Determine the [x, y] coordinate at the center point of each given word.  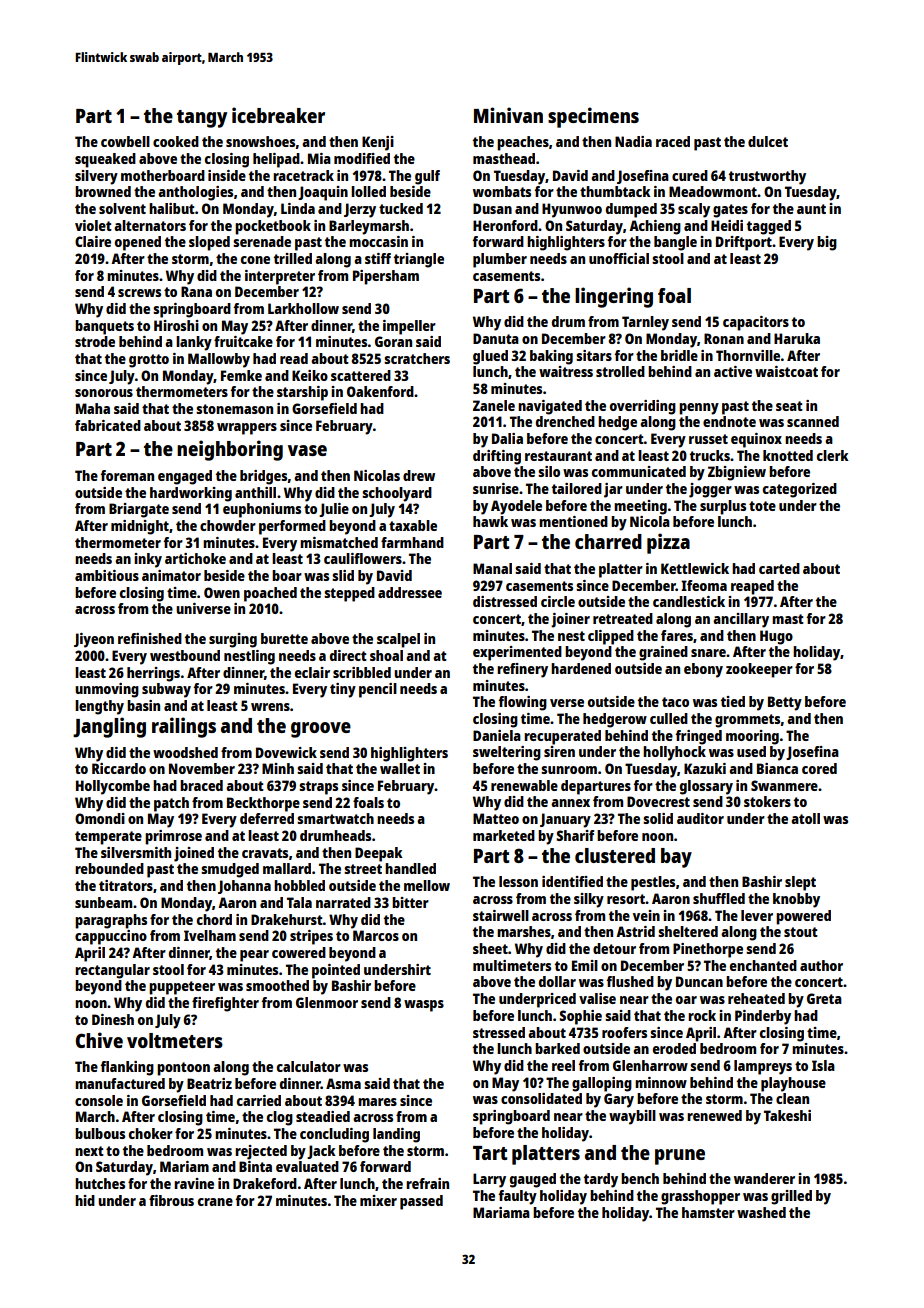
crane [215, 1202]
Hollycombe [113, 787]
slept [800, 883]
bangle [675, 243]
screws [139, 293]
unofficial [619, 258]
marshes [524, 931]
